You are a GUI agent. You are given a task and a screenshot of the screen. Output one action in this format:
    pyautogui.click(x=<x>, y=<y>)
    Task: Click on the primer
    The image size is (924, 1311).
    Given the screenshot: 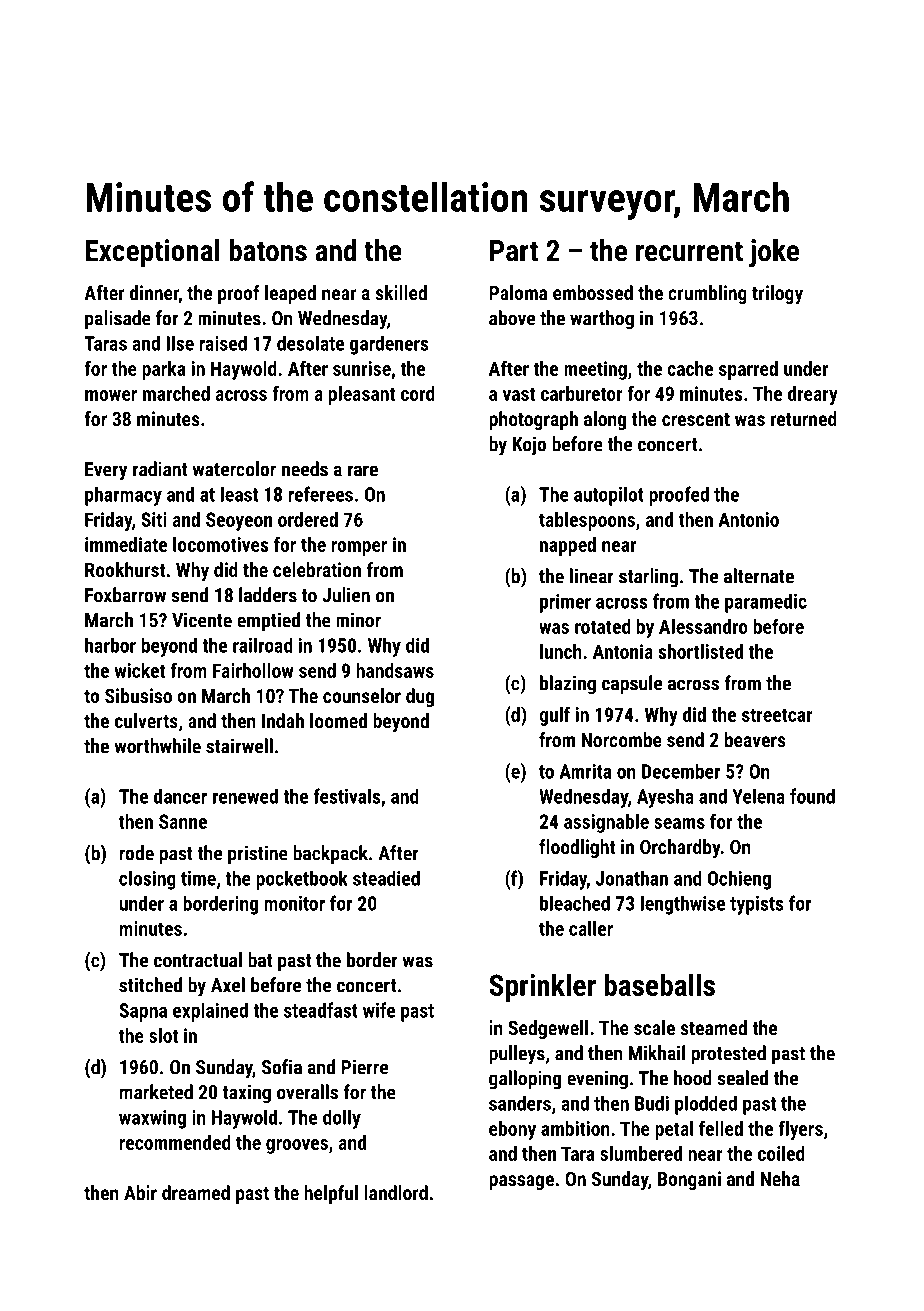 What is the action you would take?
    pyautogui.click(x=565, y=603)
